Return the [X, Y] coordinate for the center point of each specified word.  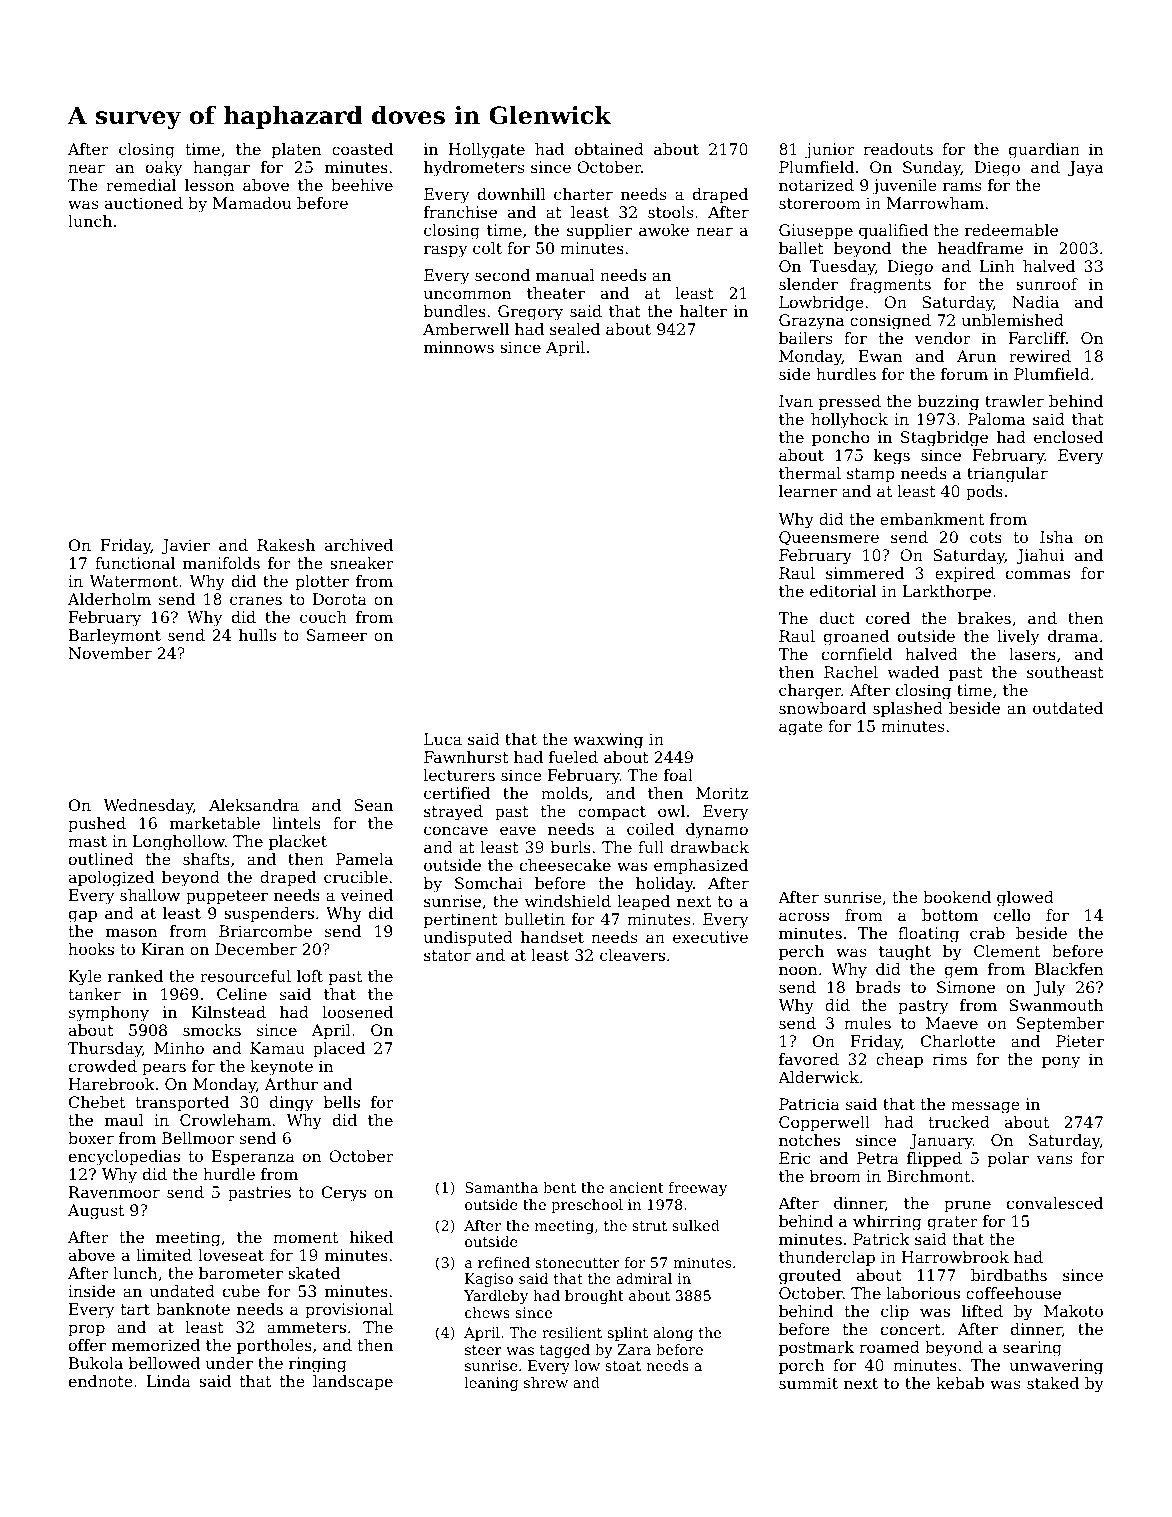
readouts [898, 149]
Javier [186, 546]
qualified [893, 232]
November [110, 653]
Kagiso [489, 1280]
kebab [960, 1383]
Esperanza [253, 1158]
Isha [1056, 537]
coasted [362, 149]
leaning [491, 1384]
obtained [609, 149]
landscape [353, 1383]
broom [835, 1176]
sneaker [362, 563]
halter [703, 311]
